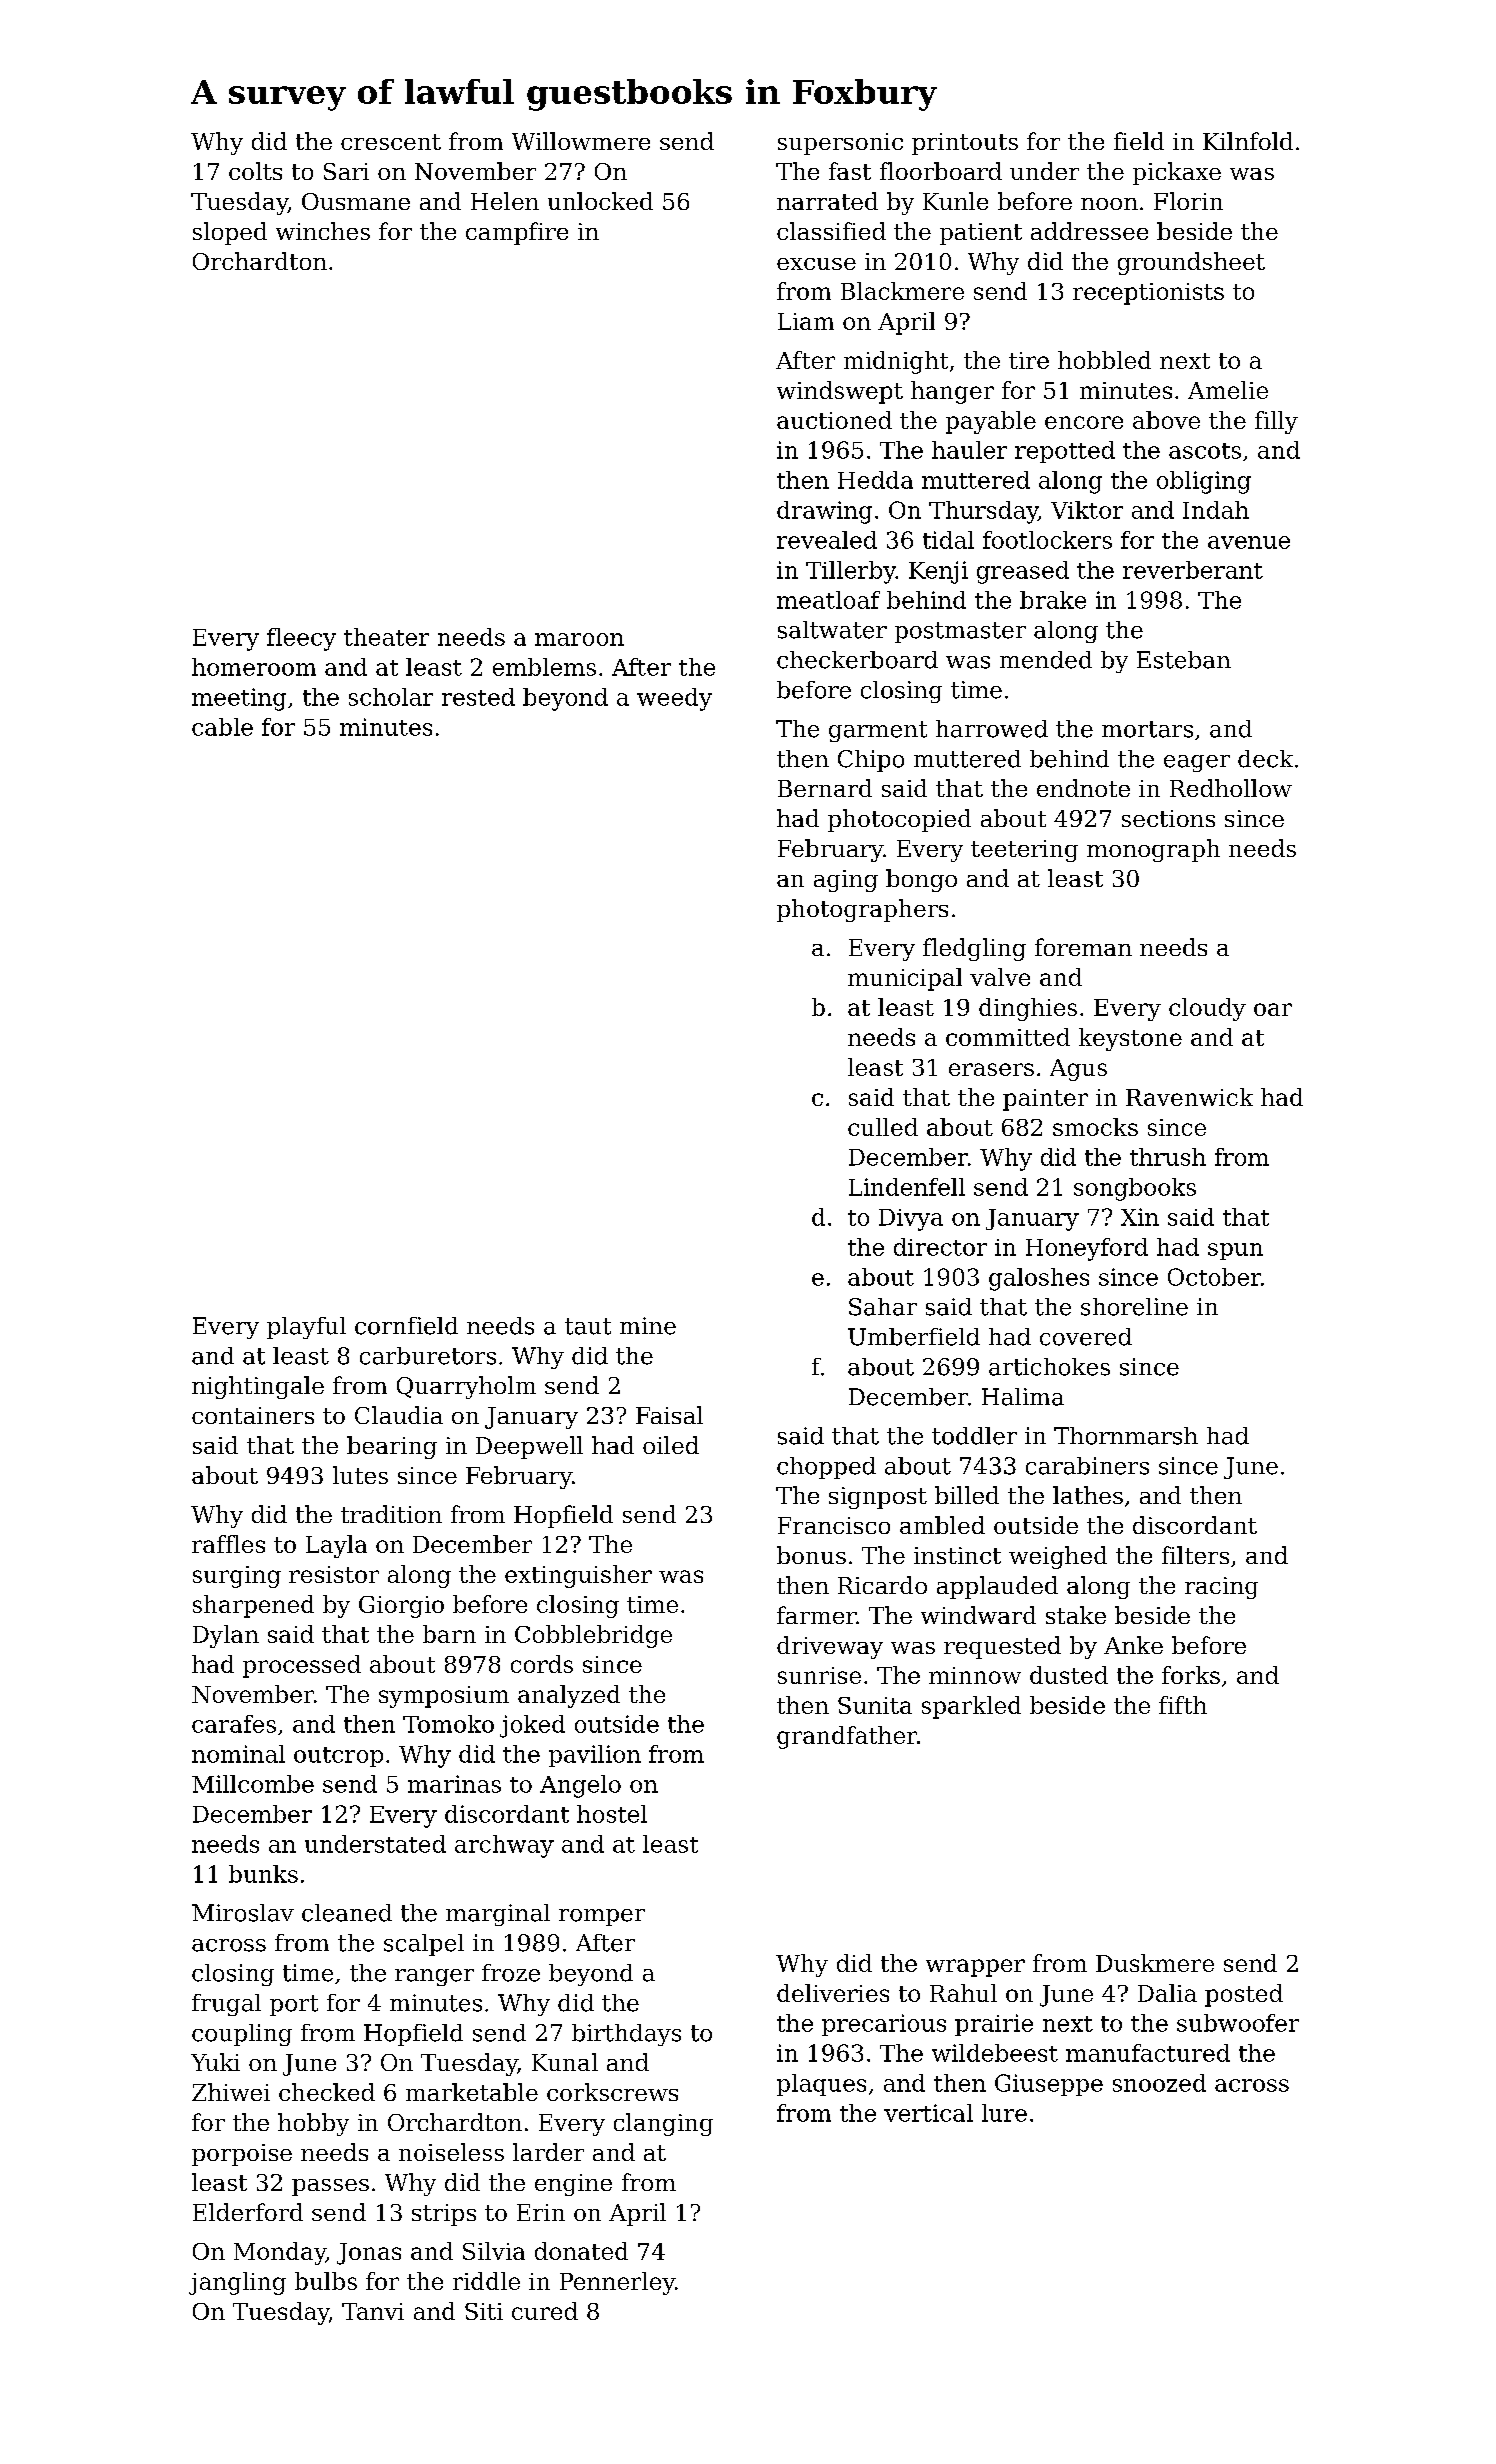  I want to click on Helen, so click(505, 201).
